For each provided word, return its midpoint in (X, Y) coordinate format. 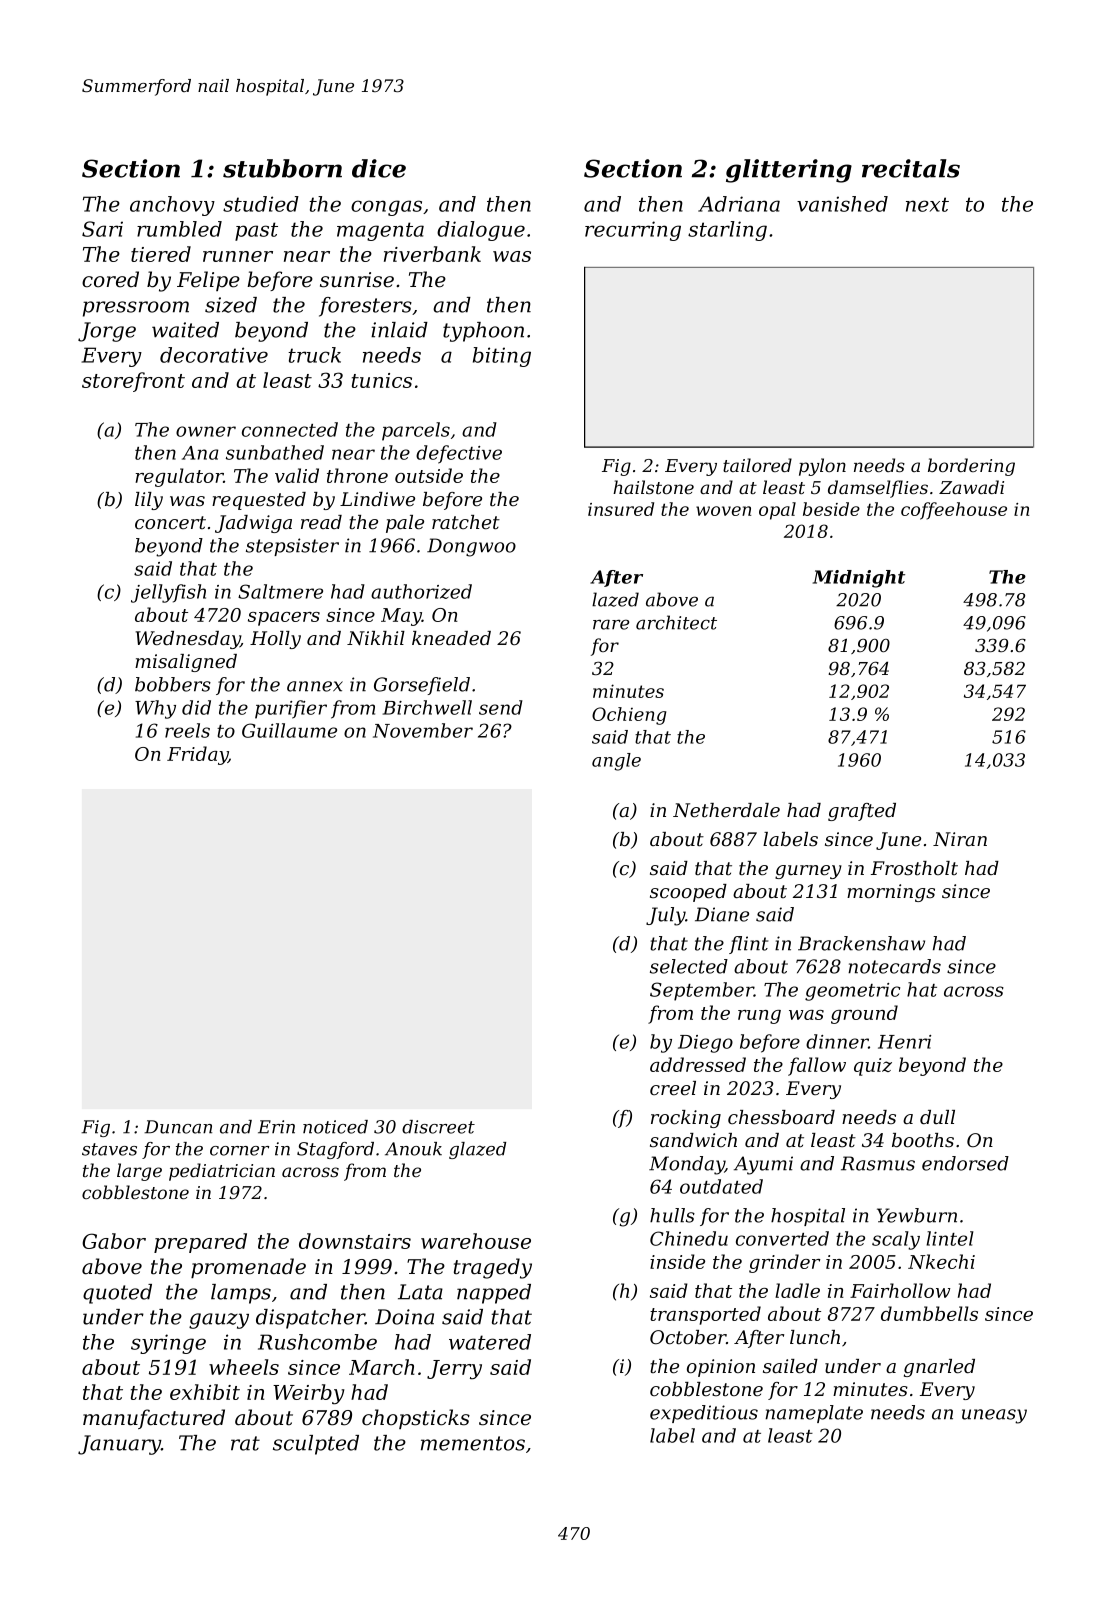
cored (110, 279)
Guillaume (289, 730)
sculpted (316, 1445)
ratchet (466, 522)
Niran (960, 839)
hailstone (653, 487)
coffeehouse (954, 511)
